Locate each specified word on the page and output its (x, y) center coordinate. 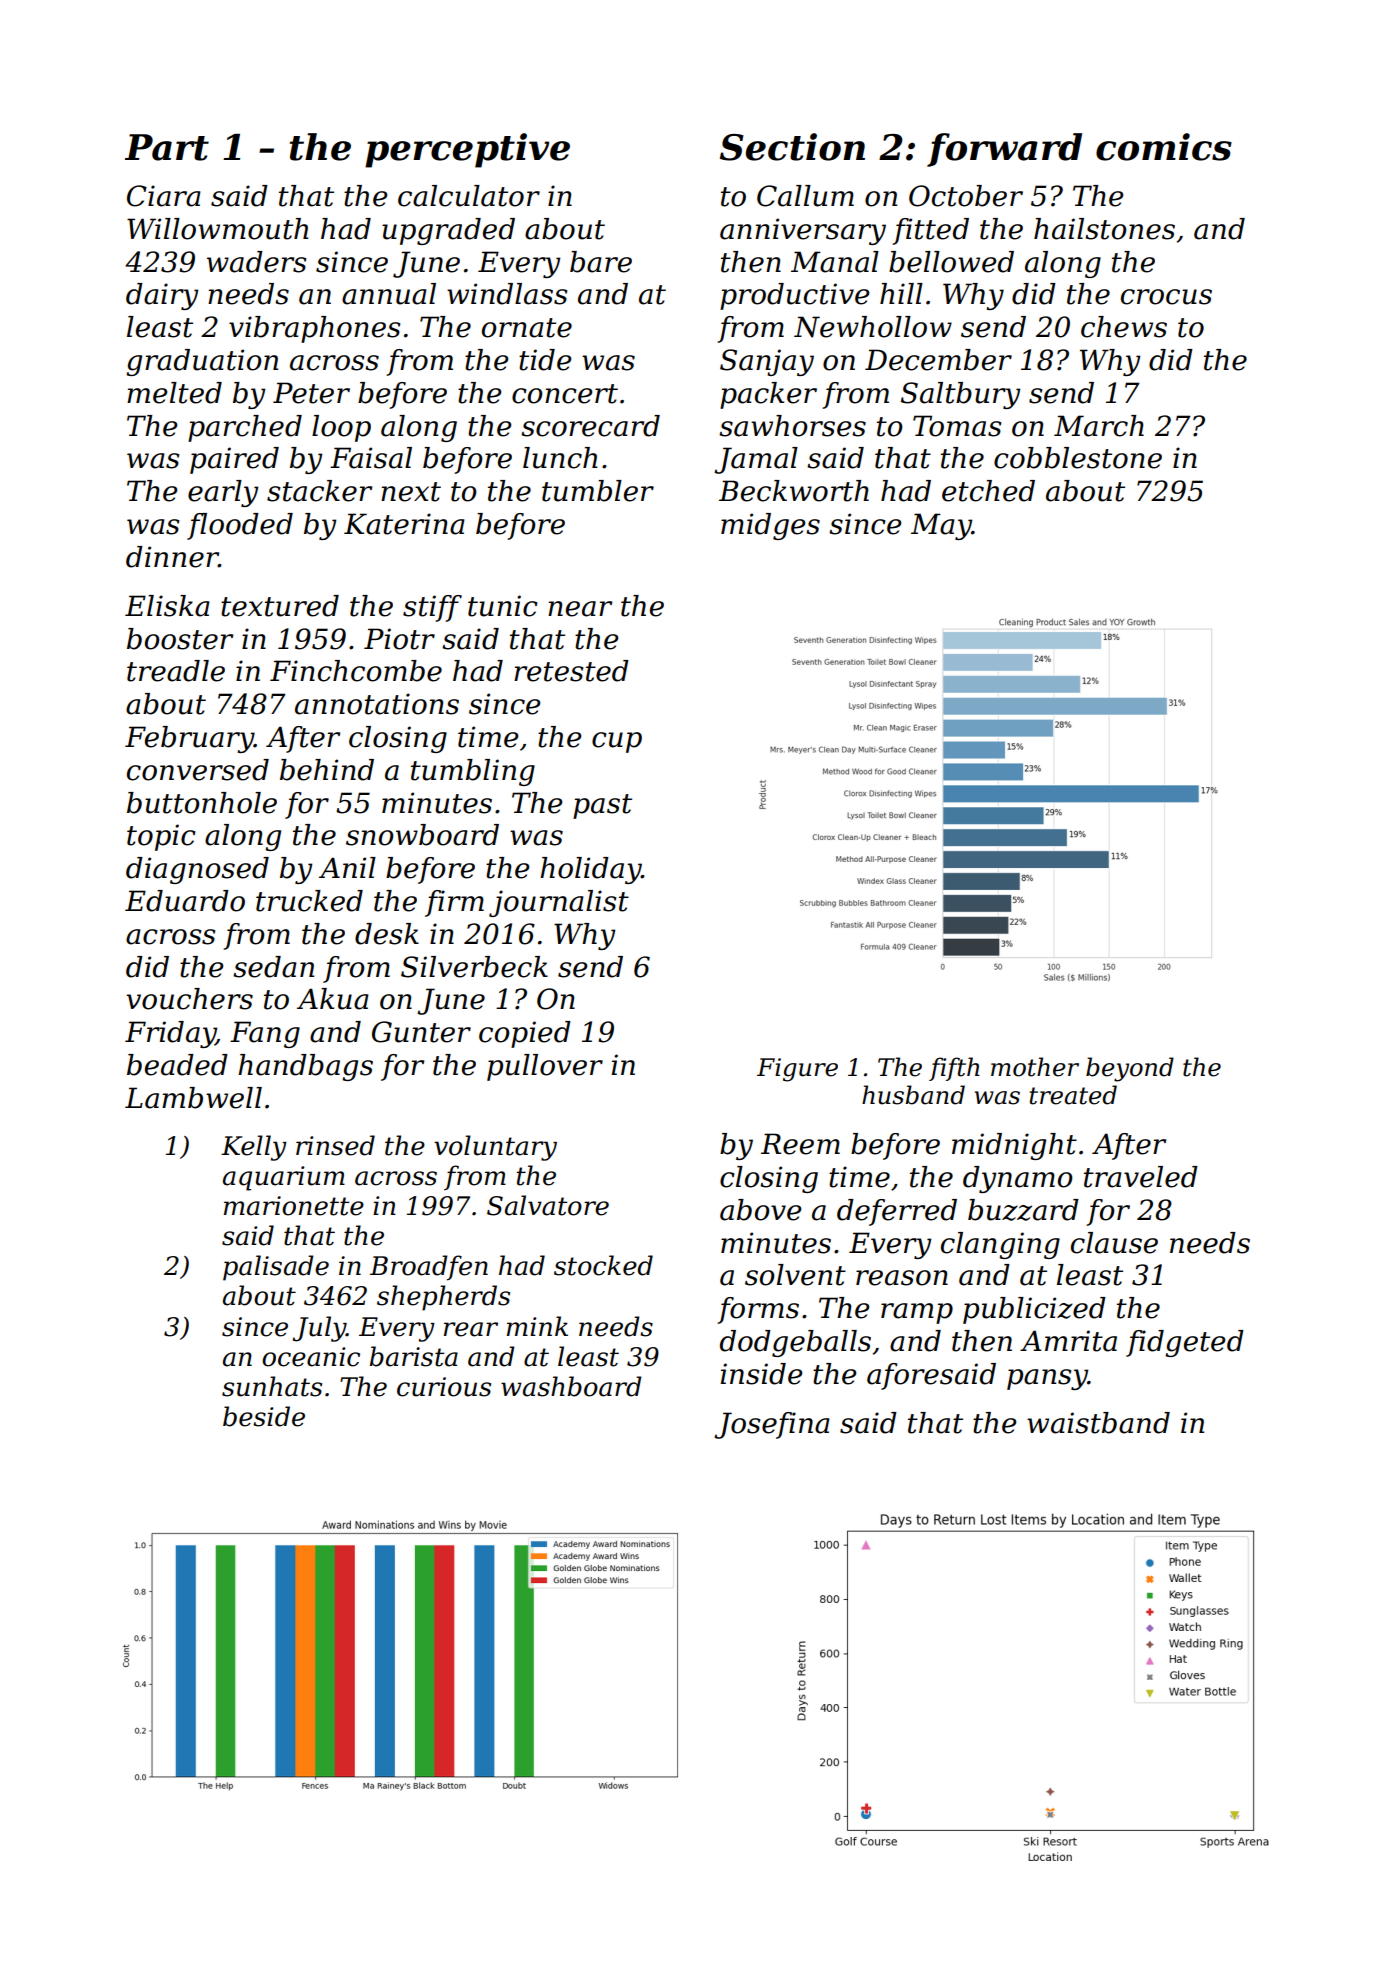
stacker (319, 491)
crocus (1166, 297)
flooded (240, 526)
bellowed (951, 262)
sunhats (272, 1386)
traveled (1141, 1177)
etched (988, 491)
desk (387, 934)
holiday (590, 870)
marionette (294, 1206)
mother (1035, 1067)
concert (565, 394)
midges (770, 526)
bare (601, 262)
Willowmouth (217, 229)
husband (913, 1095)
